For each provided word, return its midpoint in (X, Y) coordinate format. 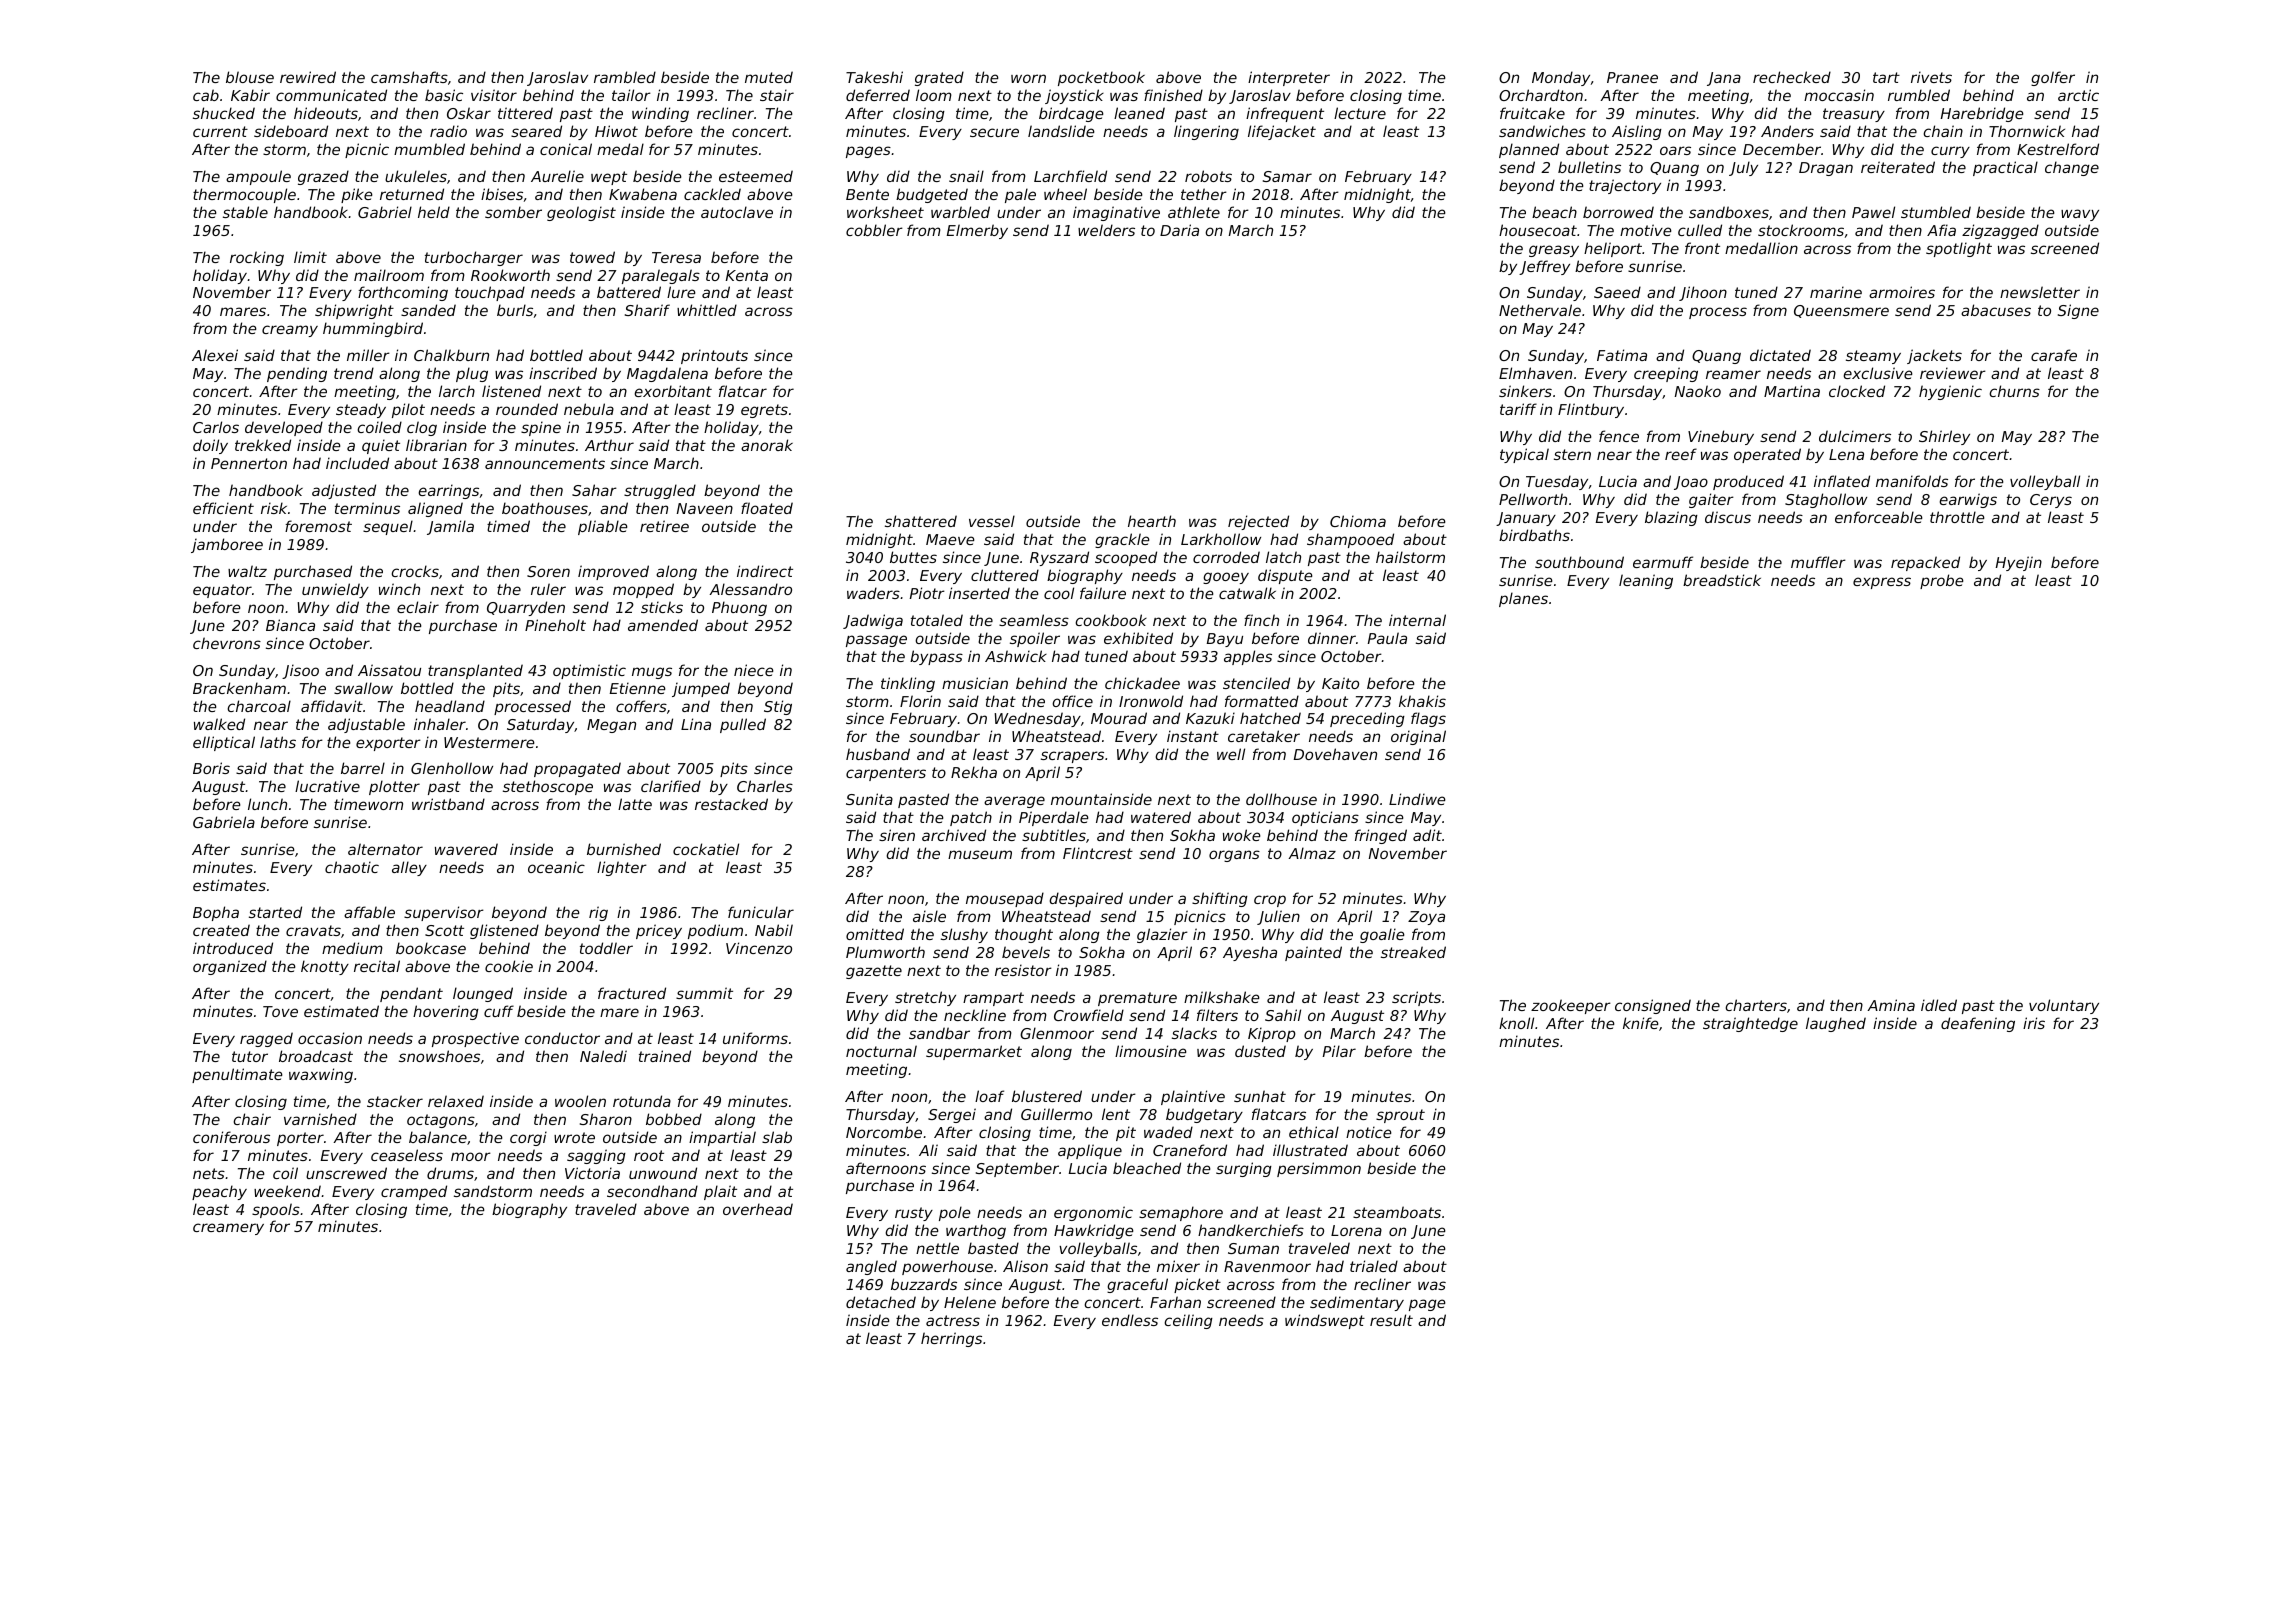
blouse (250, 77)
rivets (1931, 77)
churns (2014, 391)
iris (2034, 1023)
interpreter (1289, 78)
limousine (1151, 1051)
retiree (664, 526)
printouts (714, 356)
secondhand (652, 1191)
